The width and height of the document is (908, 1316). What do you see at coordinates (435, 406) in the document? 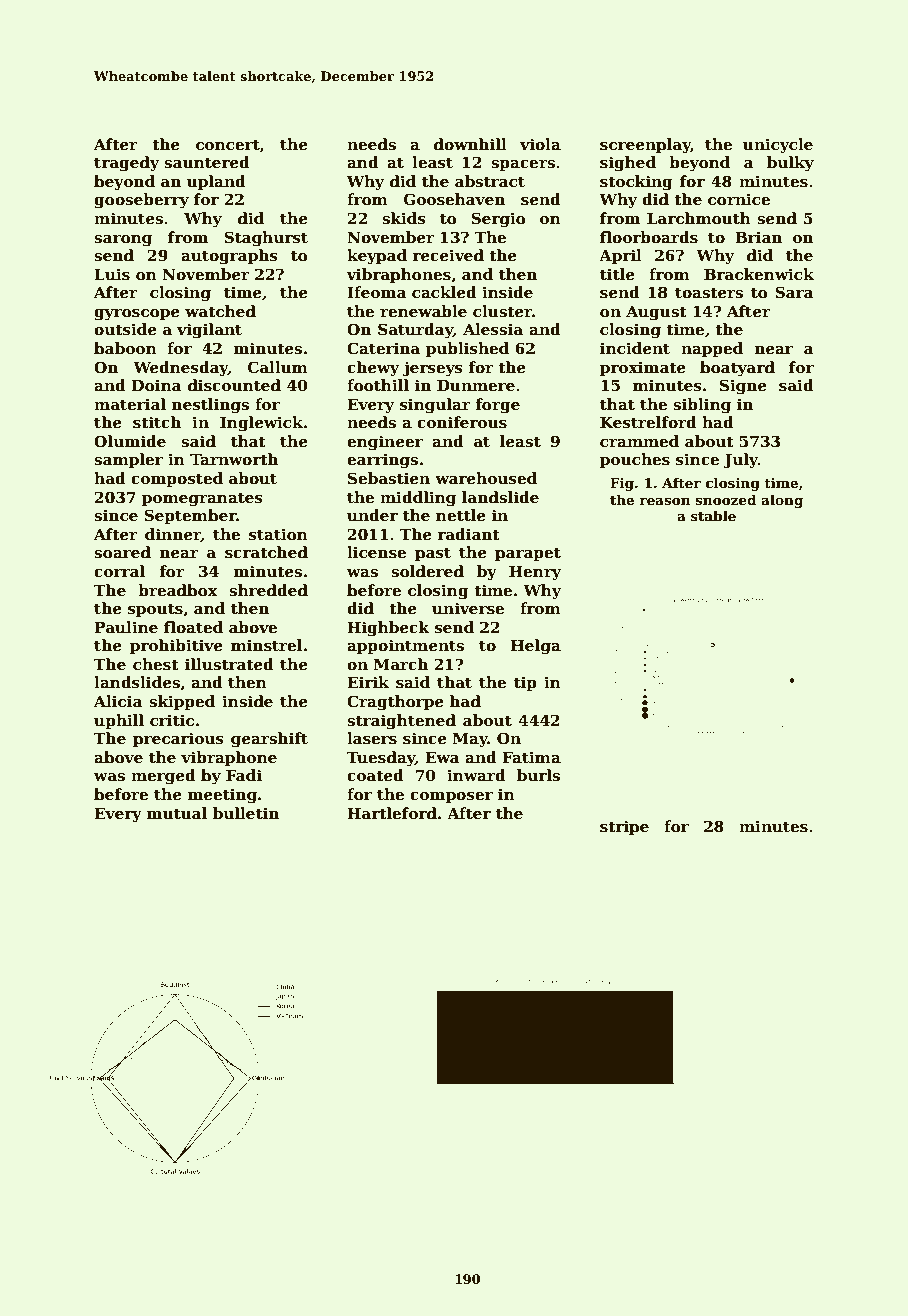
I see `singular` at bounding box center [435, 406].
